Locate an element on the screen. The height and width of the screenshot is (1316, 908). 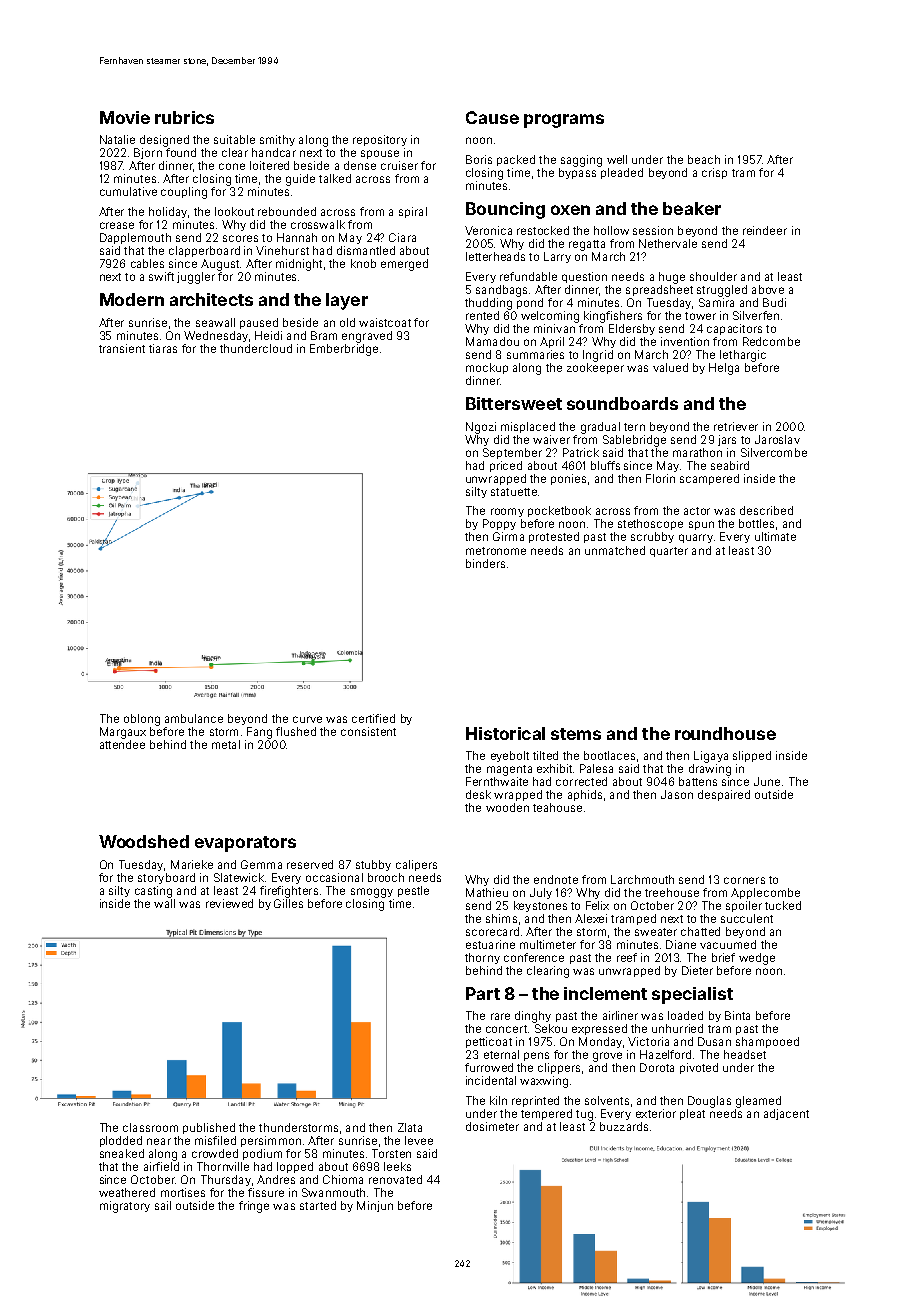
ambulance is located at coordinates (194, 718).
